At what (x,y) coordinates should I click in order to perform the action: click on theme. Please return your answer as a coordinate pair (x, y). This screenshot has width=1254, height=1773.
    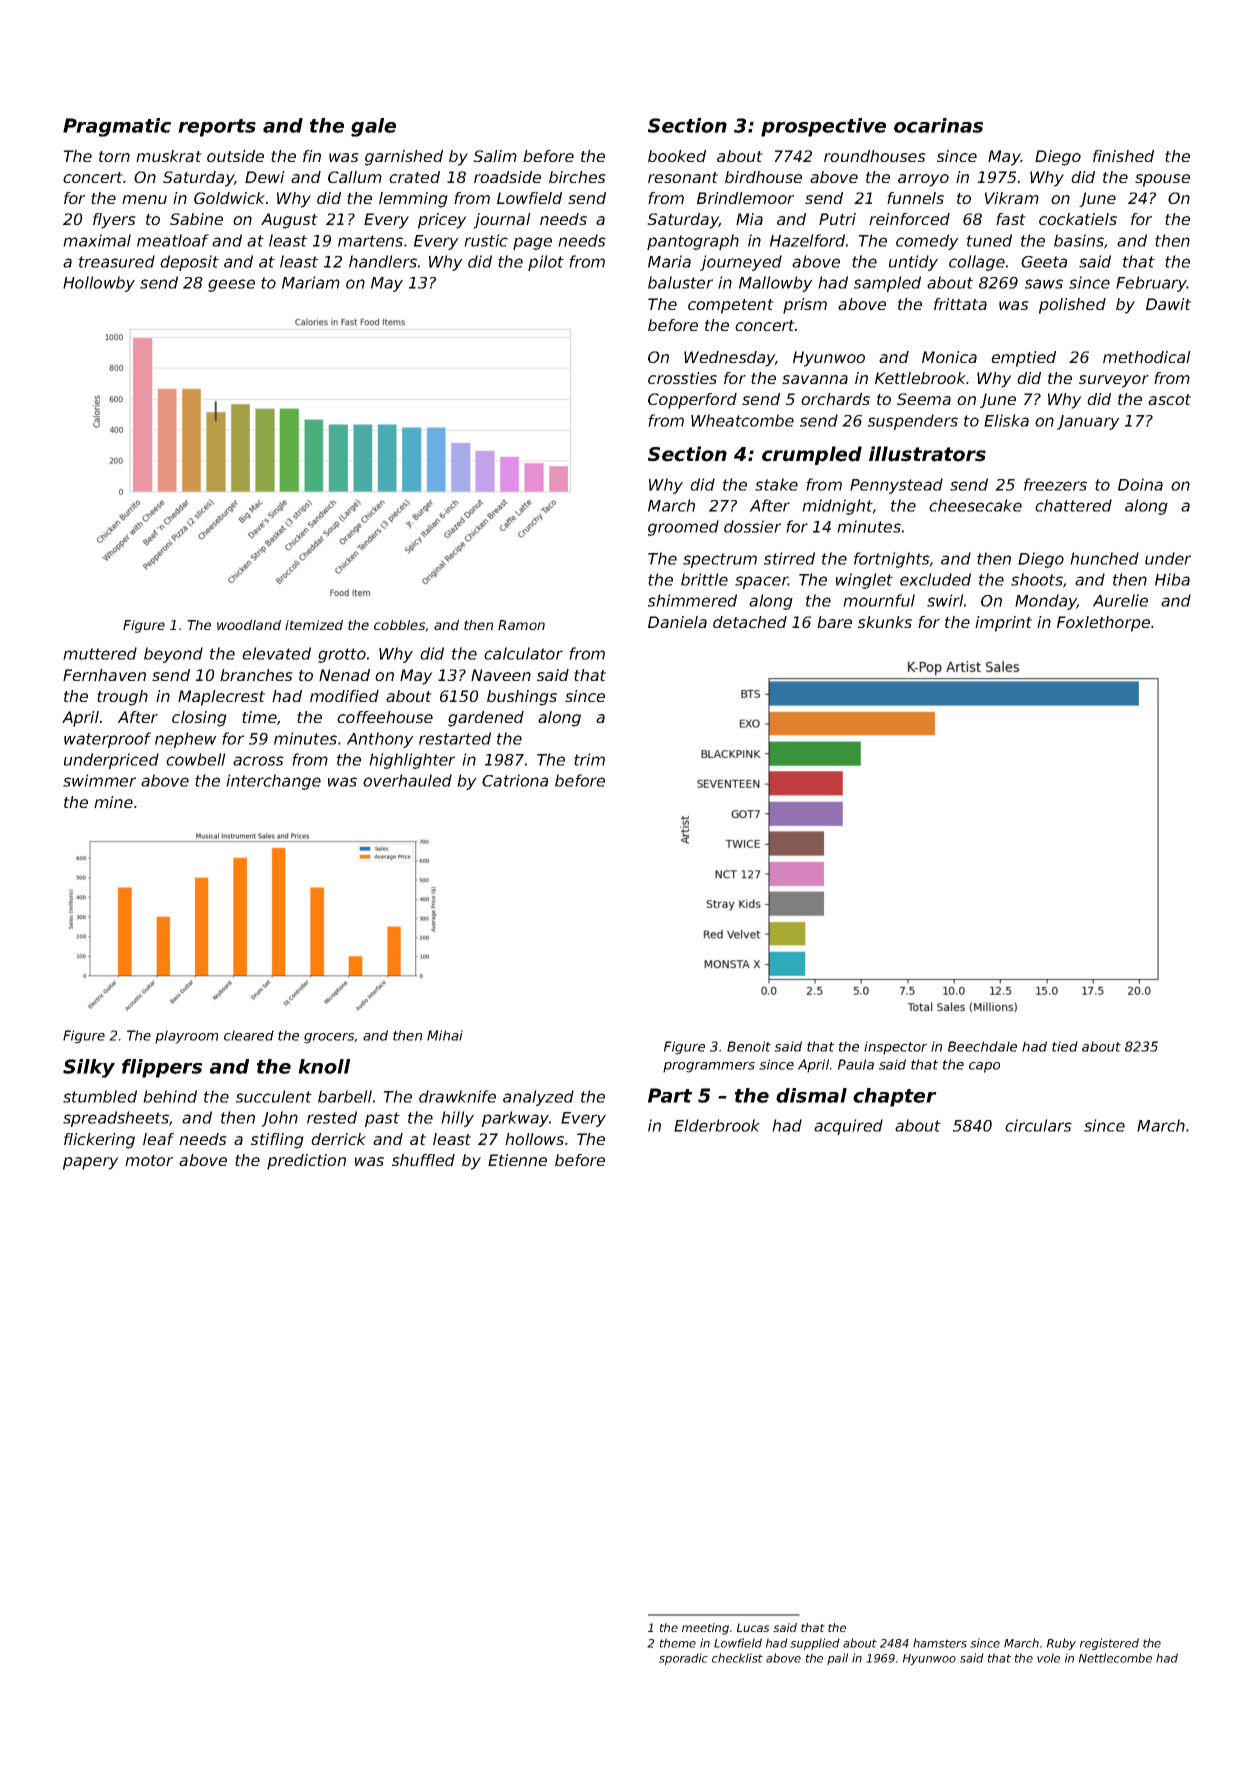
    Looking at the image, I should click on (678, 1643).
